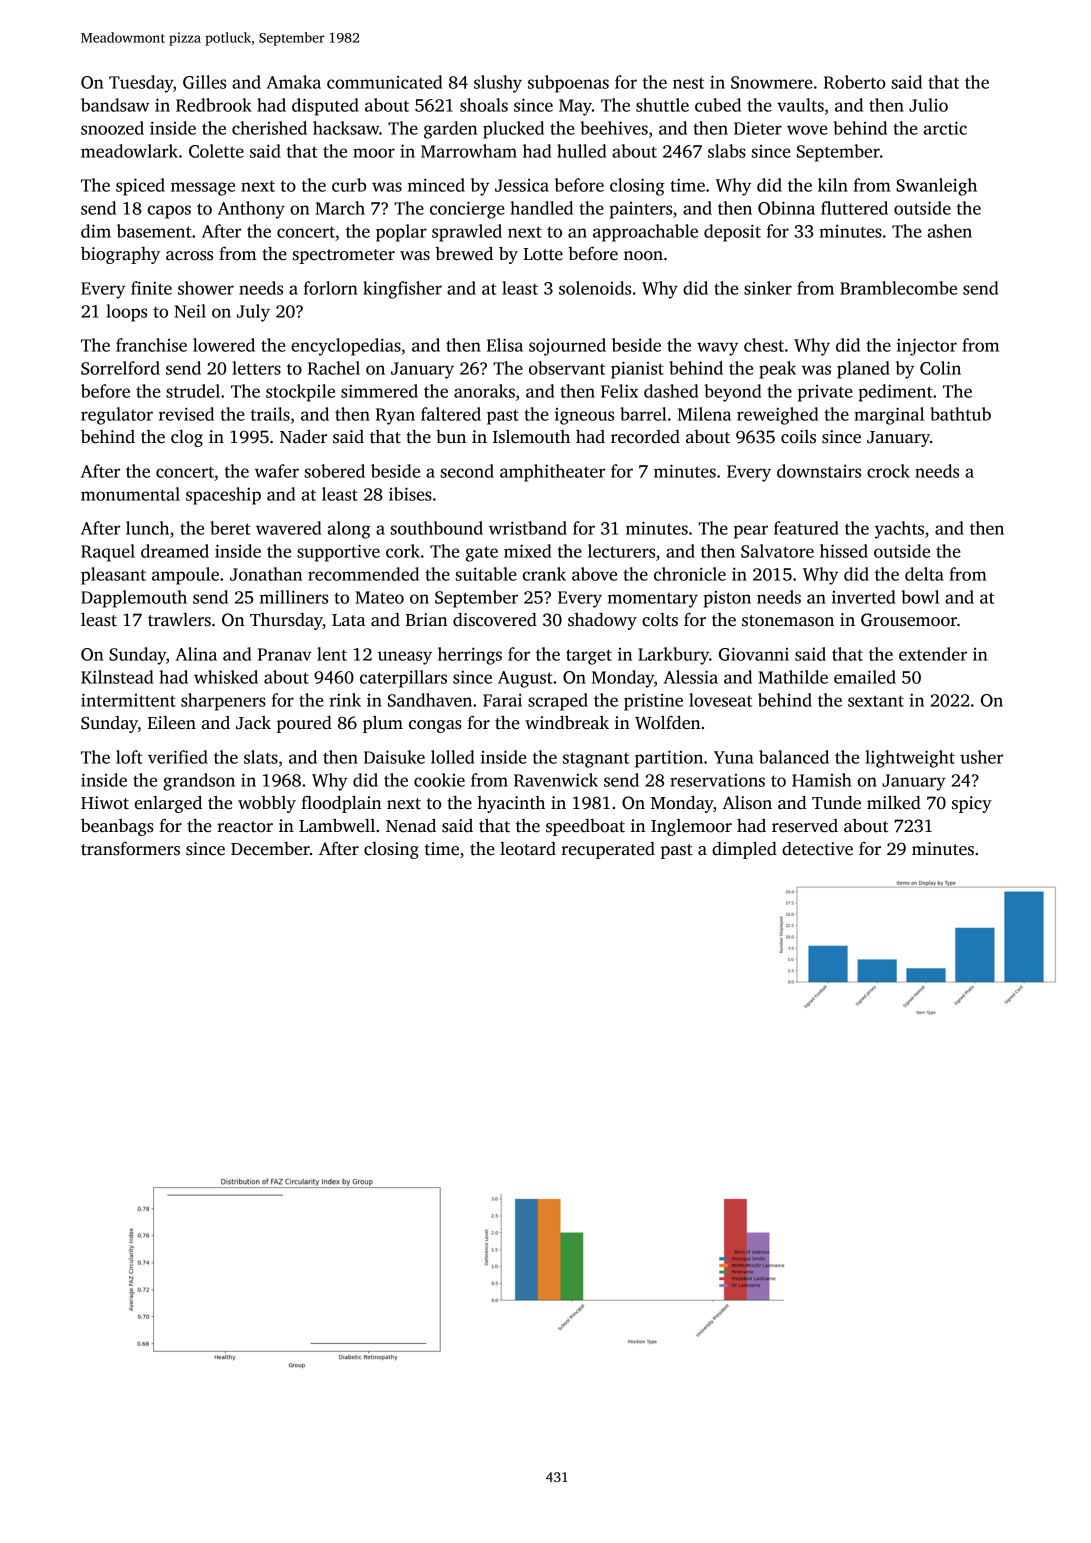  I want to click on downstairs, so click(819, 471).
